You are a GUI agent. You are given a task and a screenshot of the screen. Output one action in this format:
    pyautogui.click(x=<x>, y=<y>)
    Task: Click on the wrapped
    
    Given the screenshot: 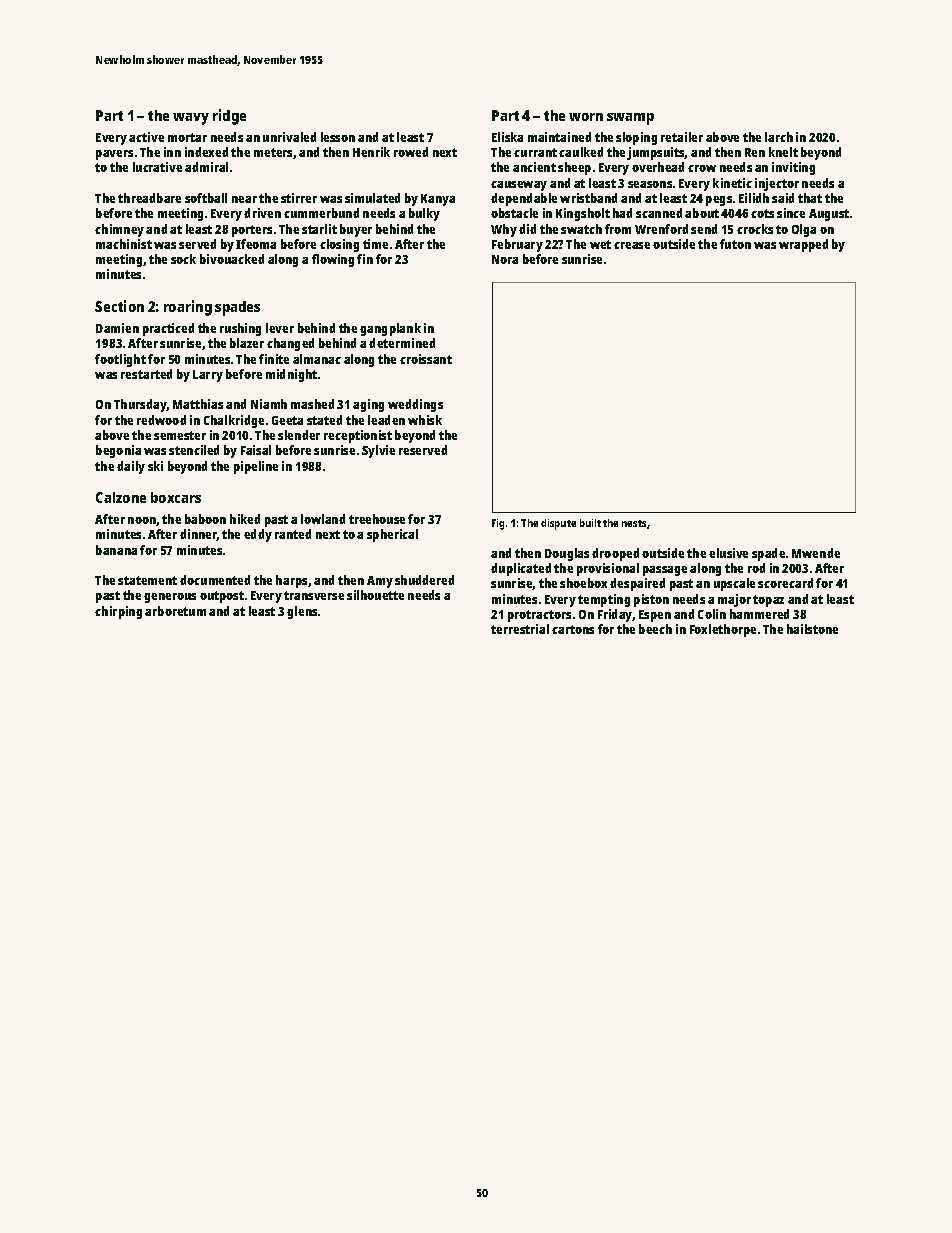 What is the action you would take?
    pyautogui.click(x=803, y=245)
